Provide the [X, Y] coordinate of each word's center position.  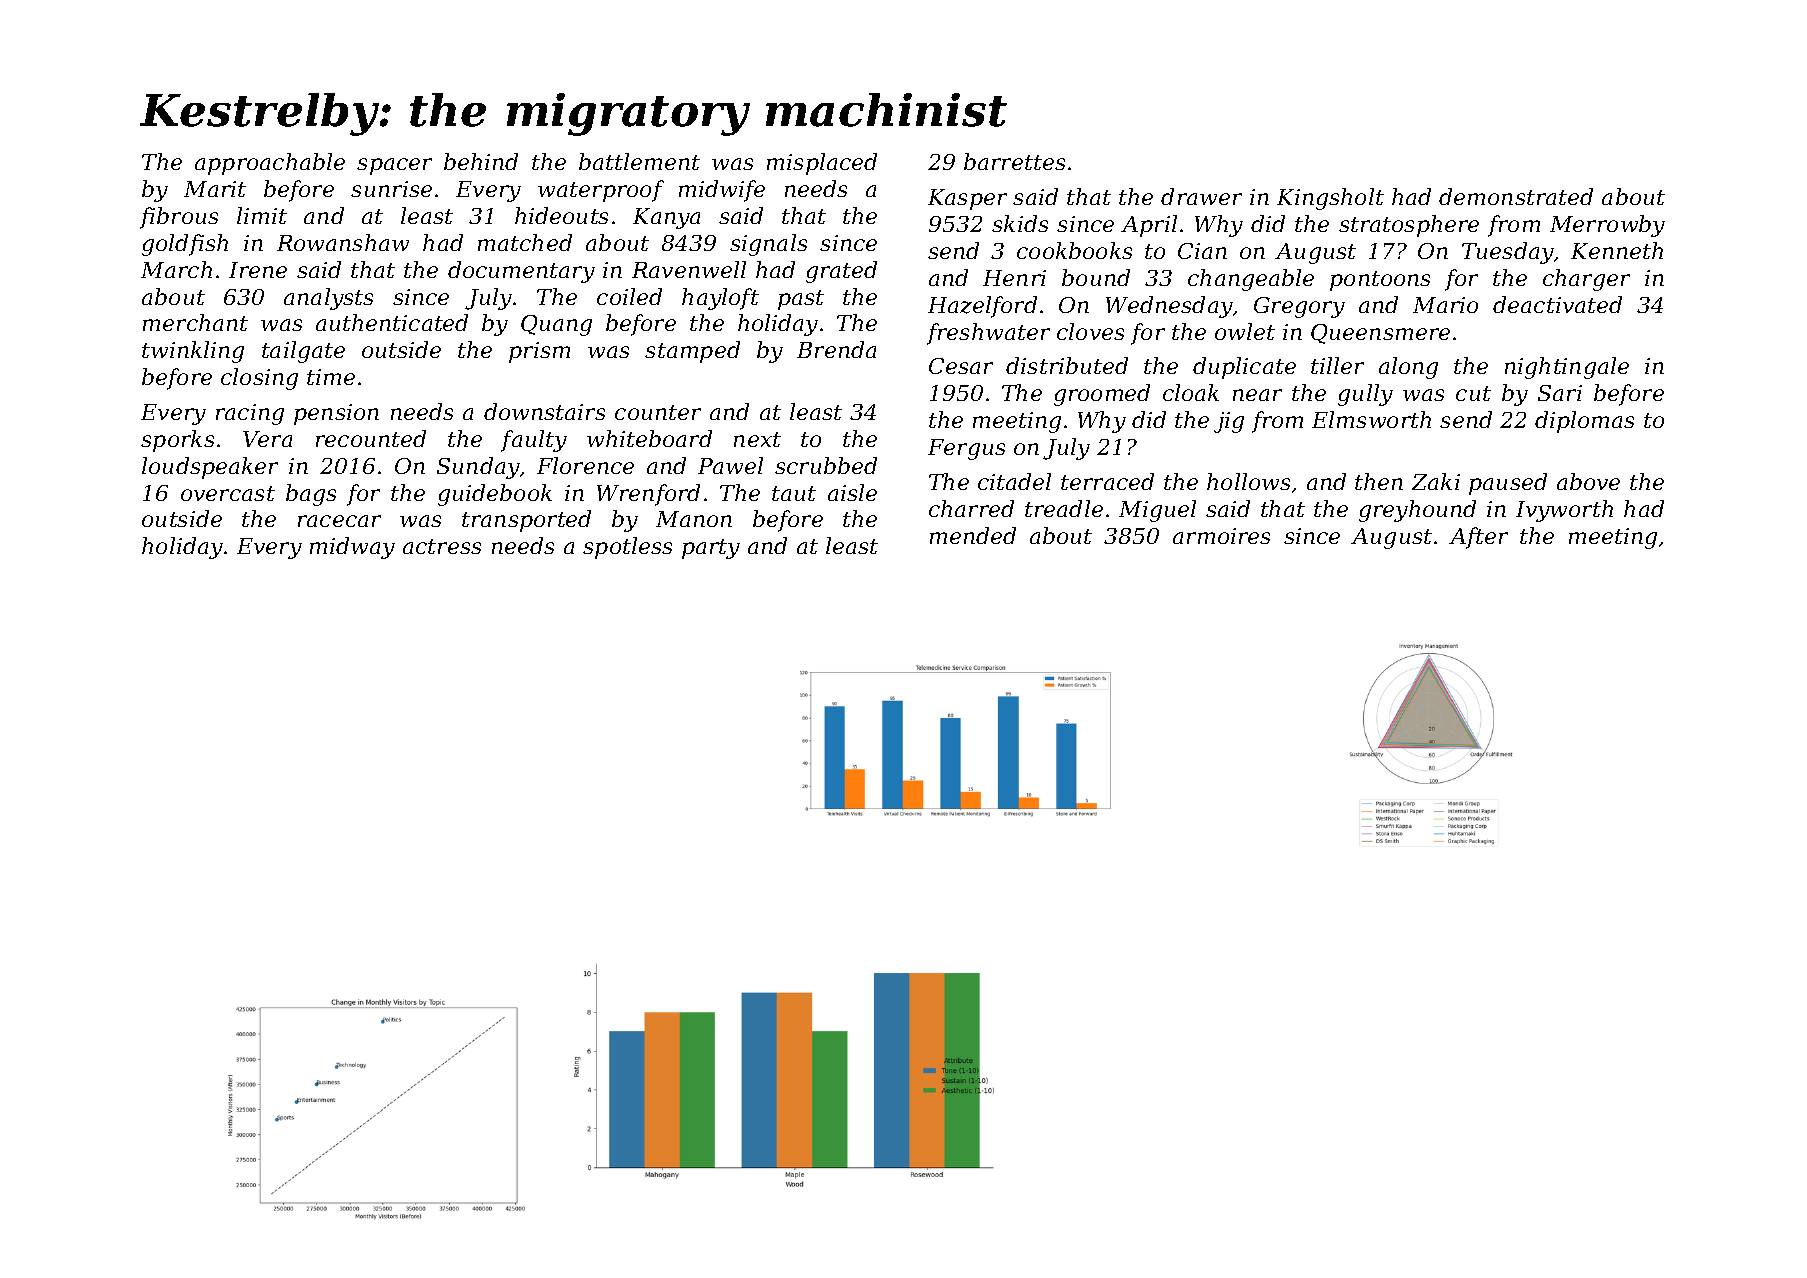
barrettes [1014, 161]
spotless [627, 548]
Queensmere [1380, 334]
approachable [270, 164]
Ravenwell [689, 269]
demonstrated [1516, 196]
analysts [328, 299]
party [711, 549]
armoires [1221, 536]
